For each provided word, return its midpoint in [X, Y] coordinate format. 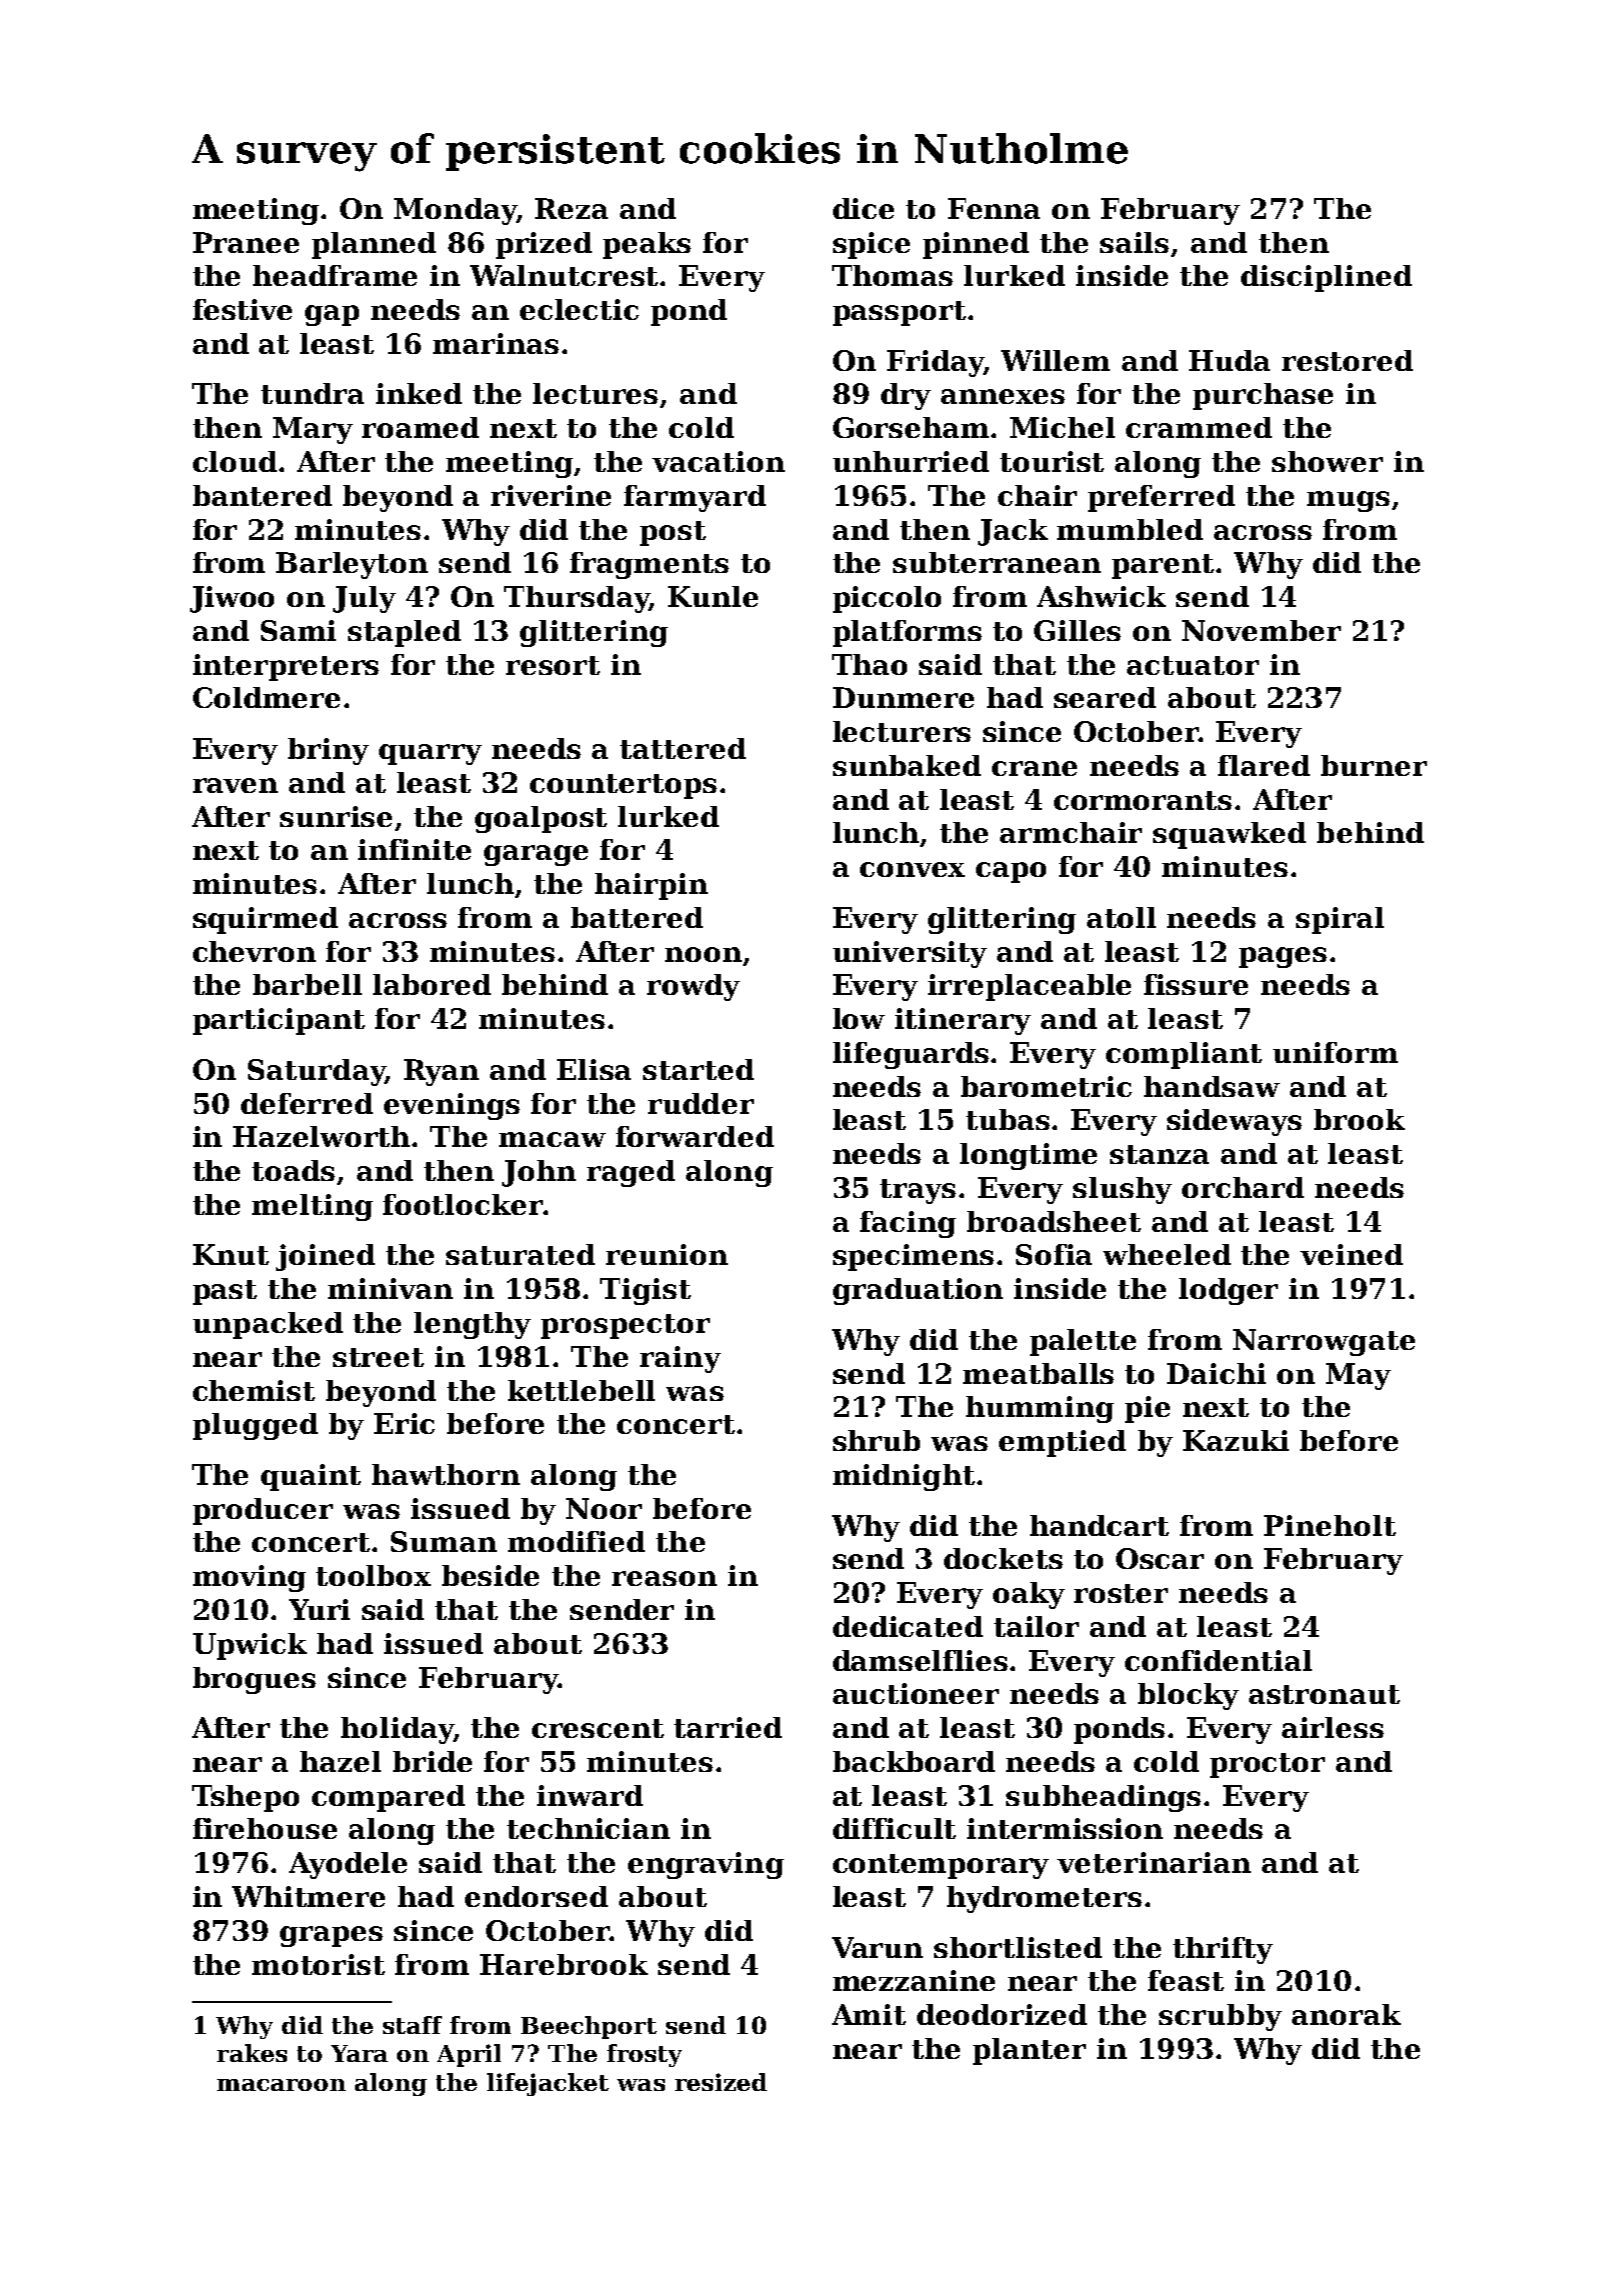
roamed [420, 427]
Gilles [1077, 630]
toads [293, 1170]
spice [871, 245]
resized [721, 2082]
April [469, 2055]
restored [1347, 360]
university [910, 954]
